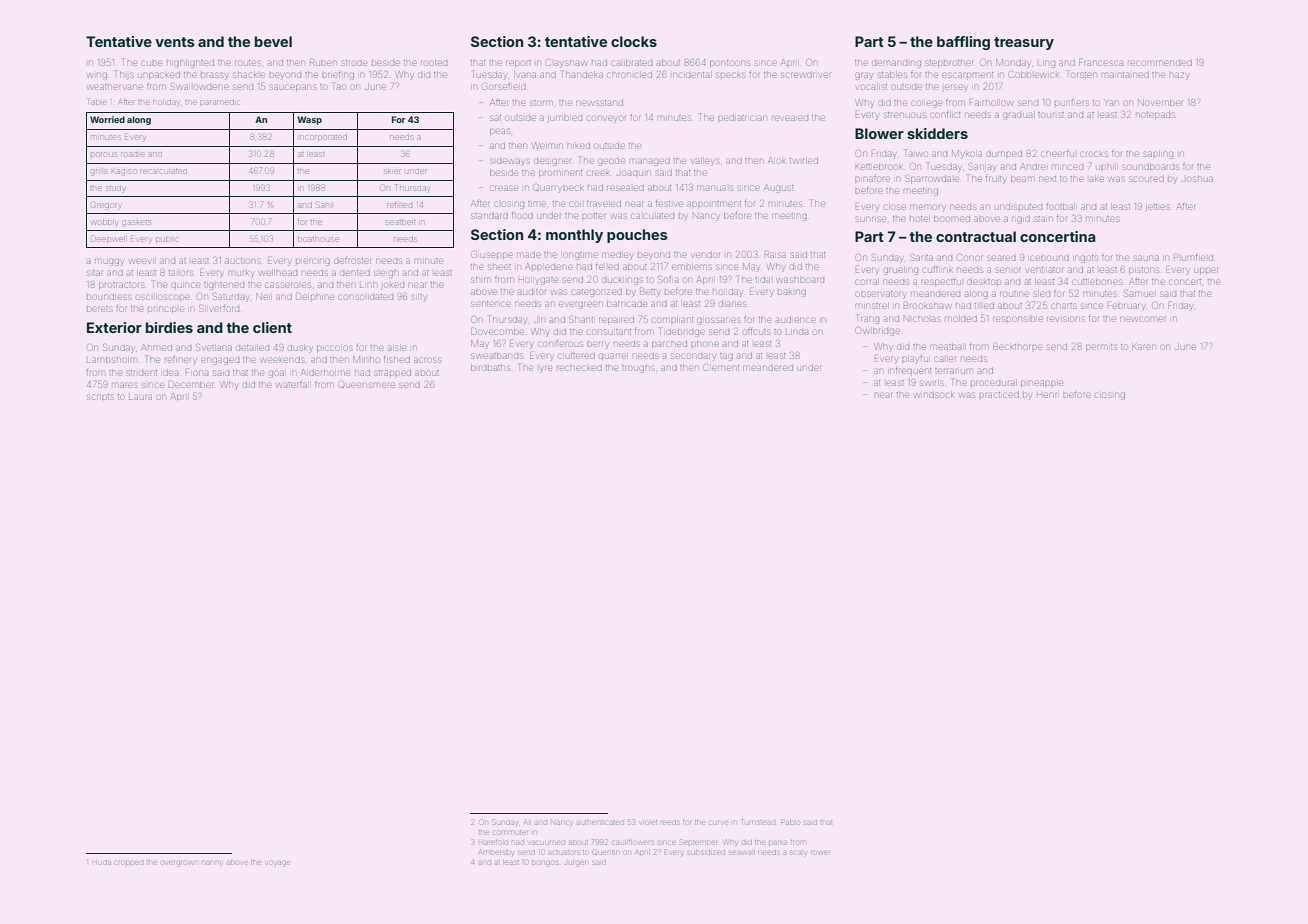 The image size is (1308, 924). What do you see at coordinates (758, 822) in the image?
I see `Turnstead` at bounding box center [758, 822].
